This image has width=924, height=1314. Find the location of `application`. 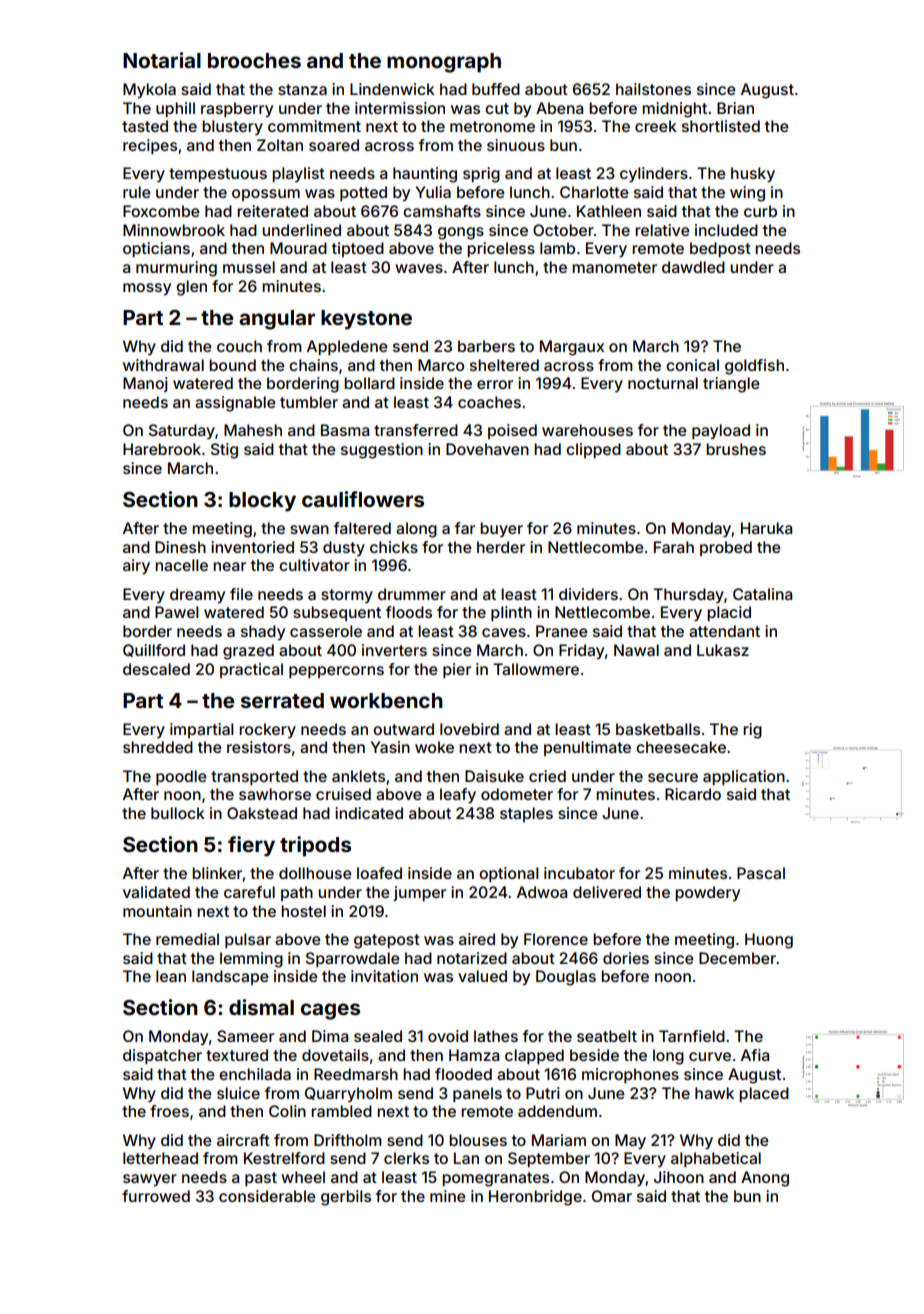

application is located at coordinates (744, 777).
